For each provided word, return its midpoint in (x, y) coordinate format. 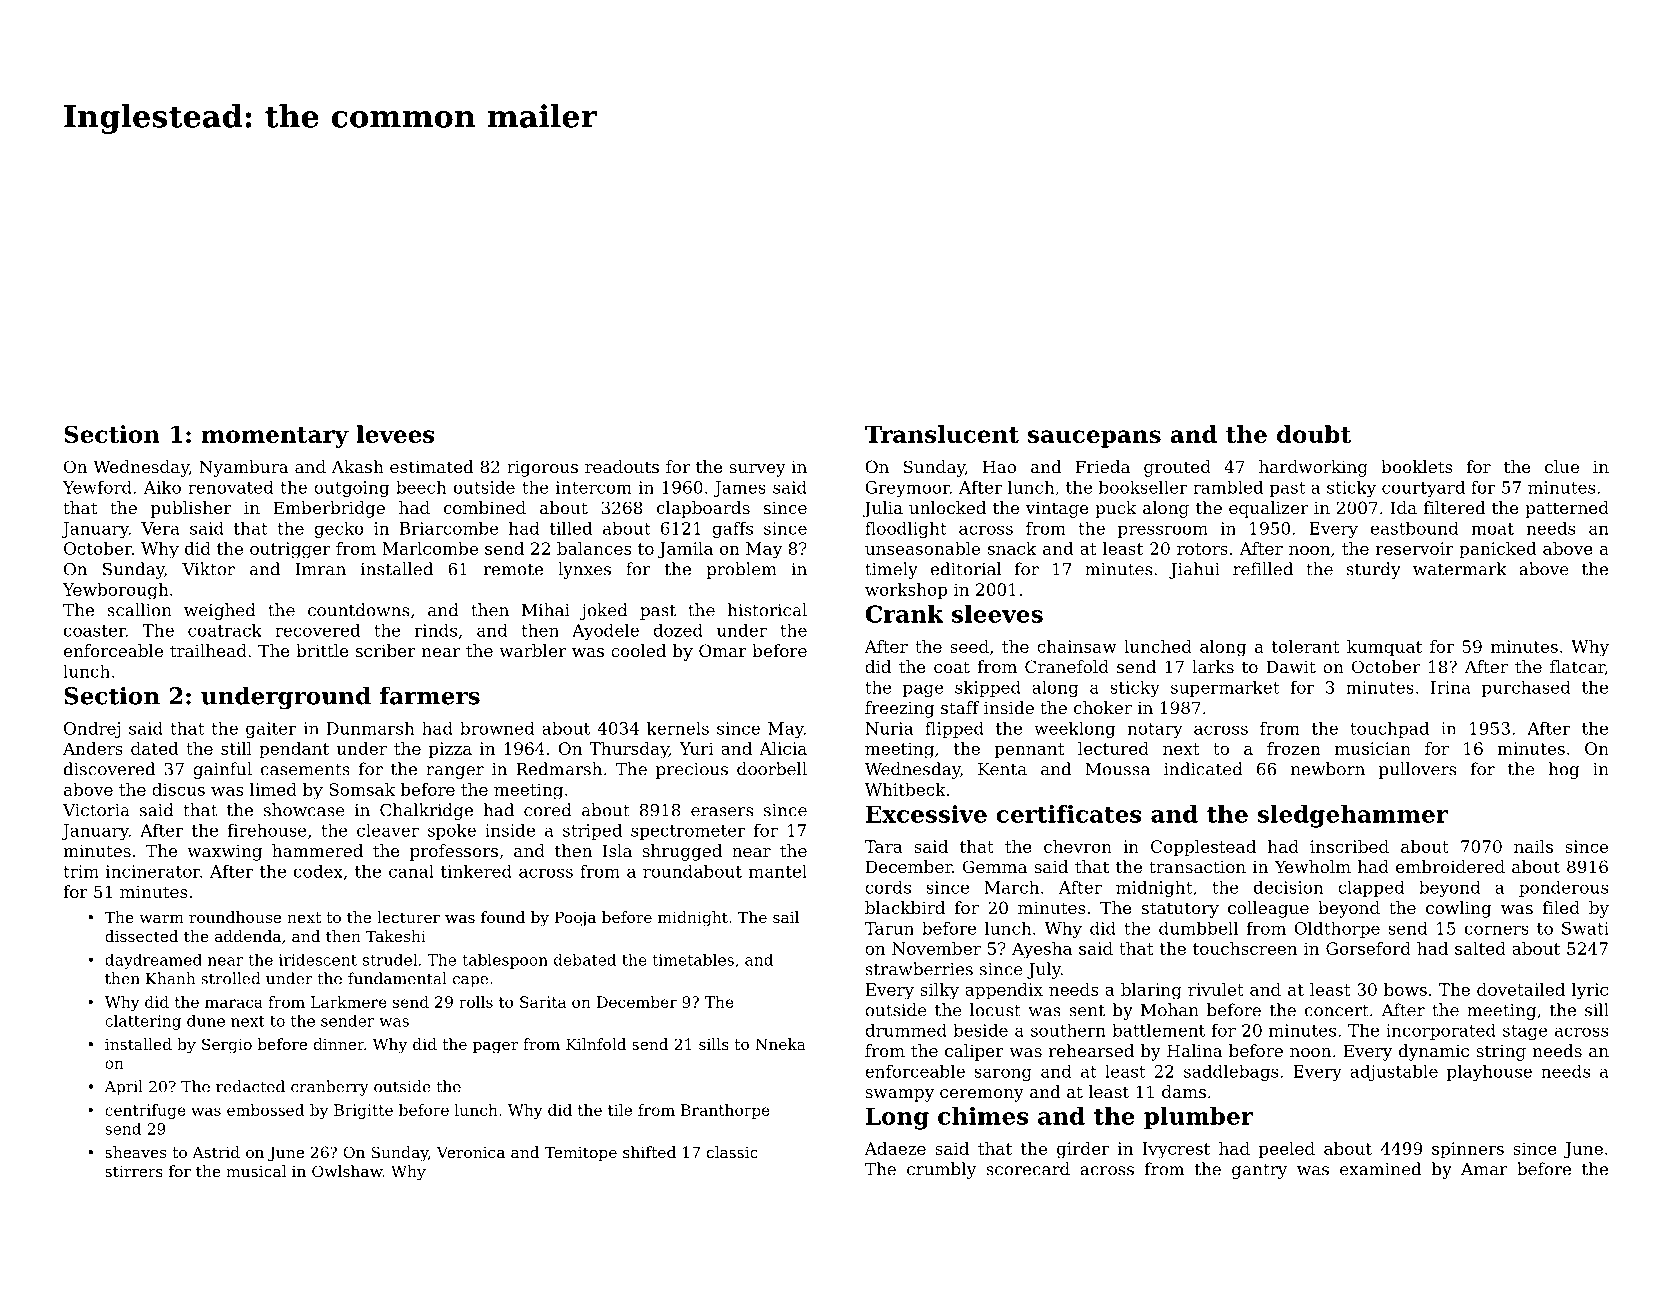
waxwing (224, 852)
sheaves (135, 1152)
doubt (1314, 434)
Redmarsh (559, 769)
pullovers (1417, 770)
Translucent (942, 434)
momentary (275, 437)
